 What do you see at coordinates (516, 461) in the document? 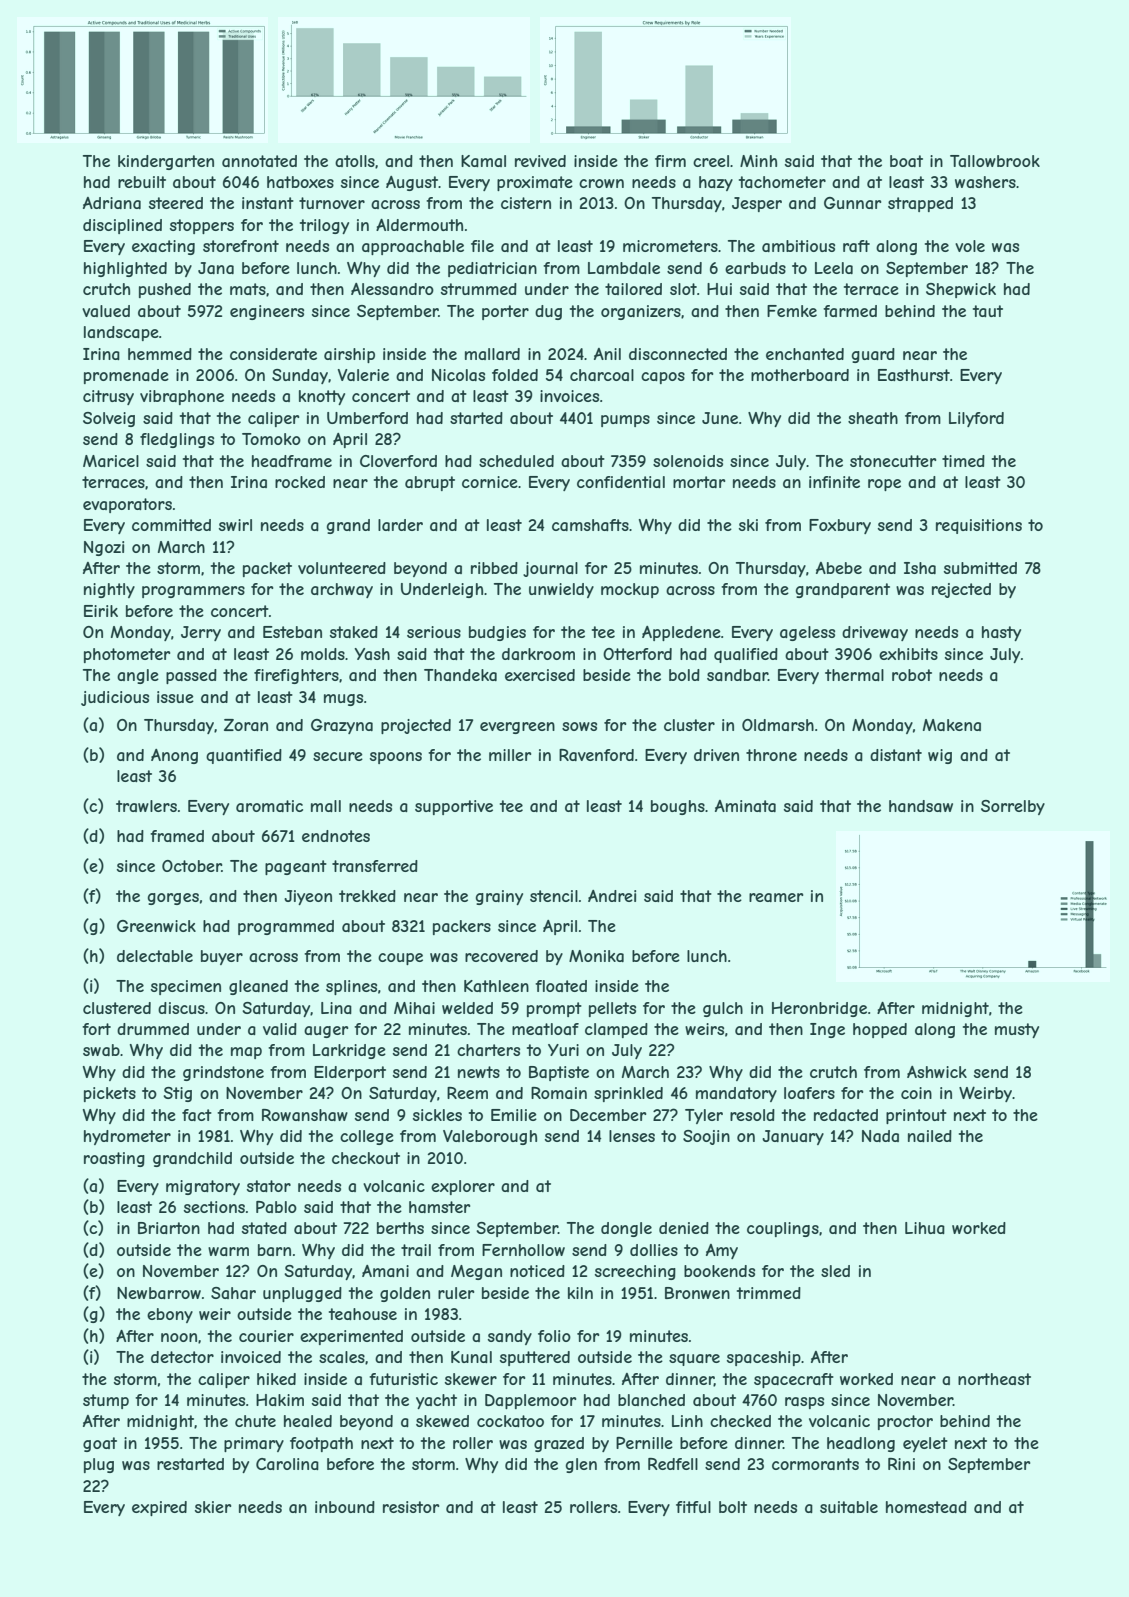
I see `scheduled` at bounding box center [516, 461].
